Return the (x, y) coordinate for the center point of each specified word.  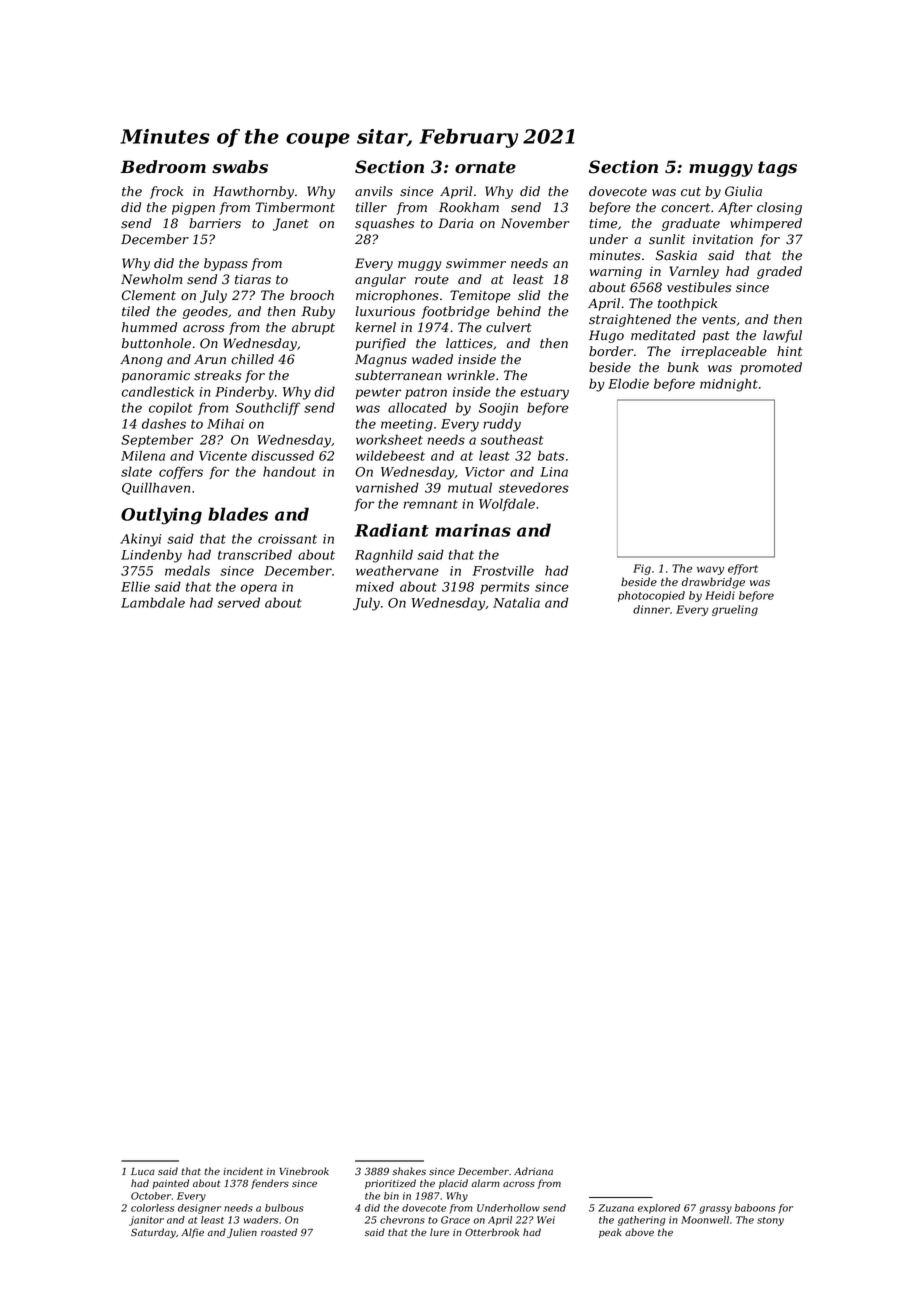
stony (770, 1221)
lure (439, 1232)
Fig (642, 569)
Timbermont (295, 207)
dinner (651, 609)
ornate (485, 167)
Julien (242, 1233)
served (238, 602)
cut (691, 192)
